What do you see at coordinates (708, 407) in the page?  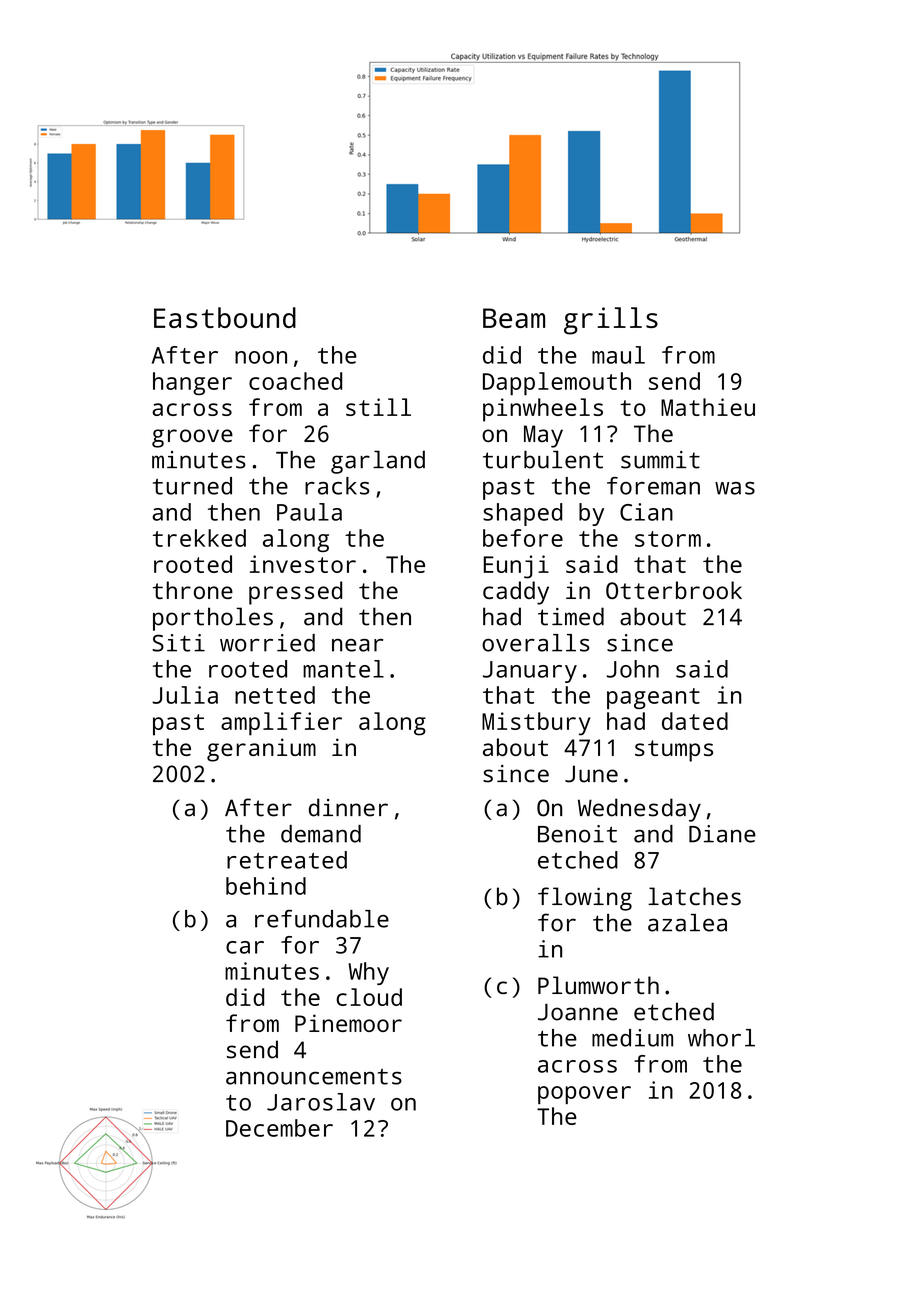 I see `Mathieu` at bounding box center [708, 407].
